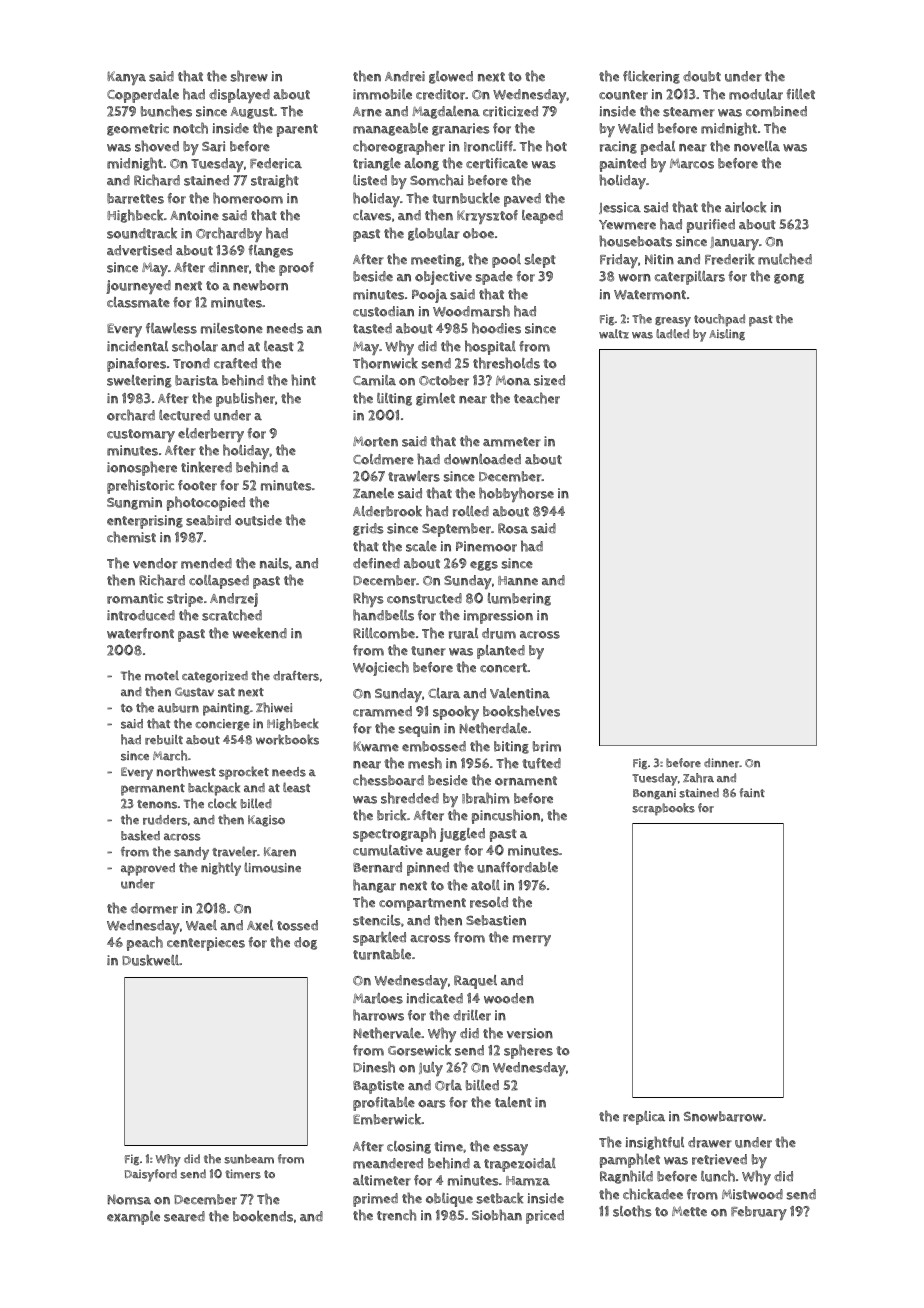  What do you see at coordinates (133, 1218) in the document?
I see `example` at bounding box center [133, 1218].
